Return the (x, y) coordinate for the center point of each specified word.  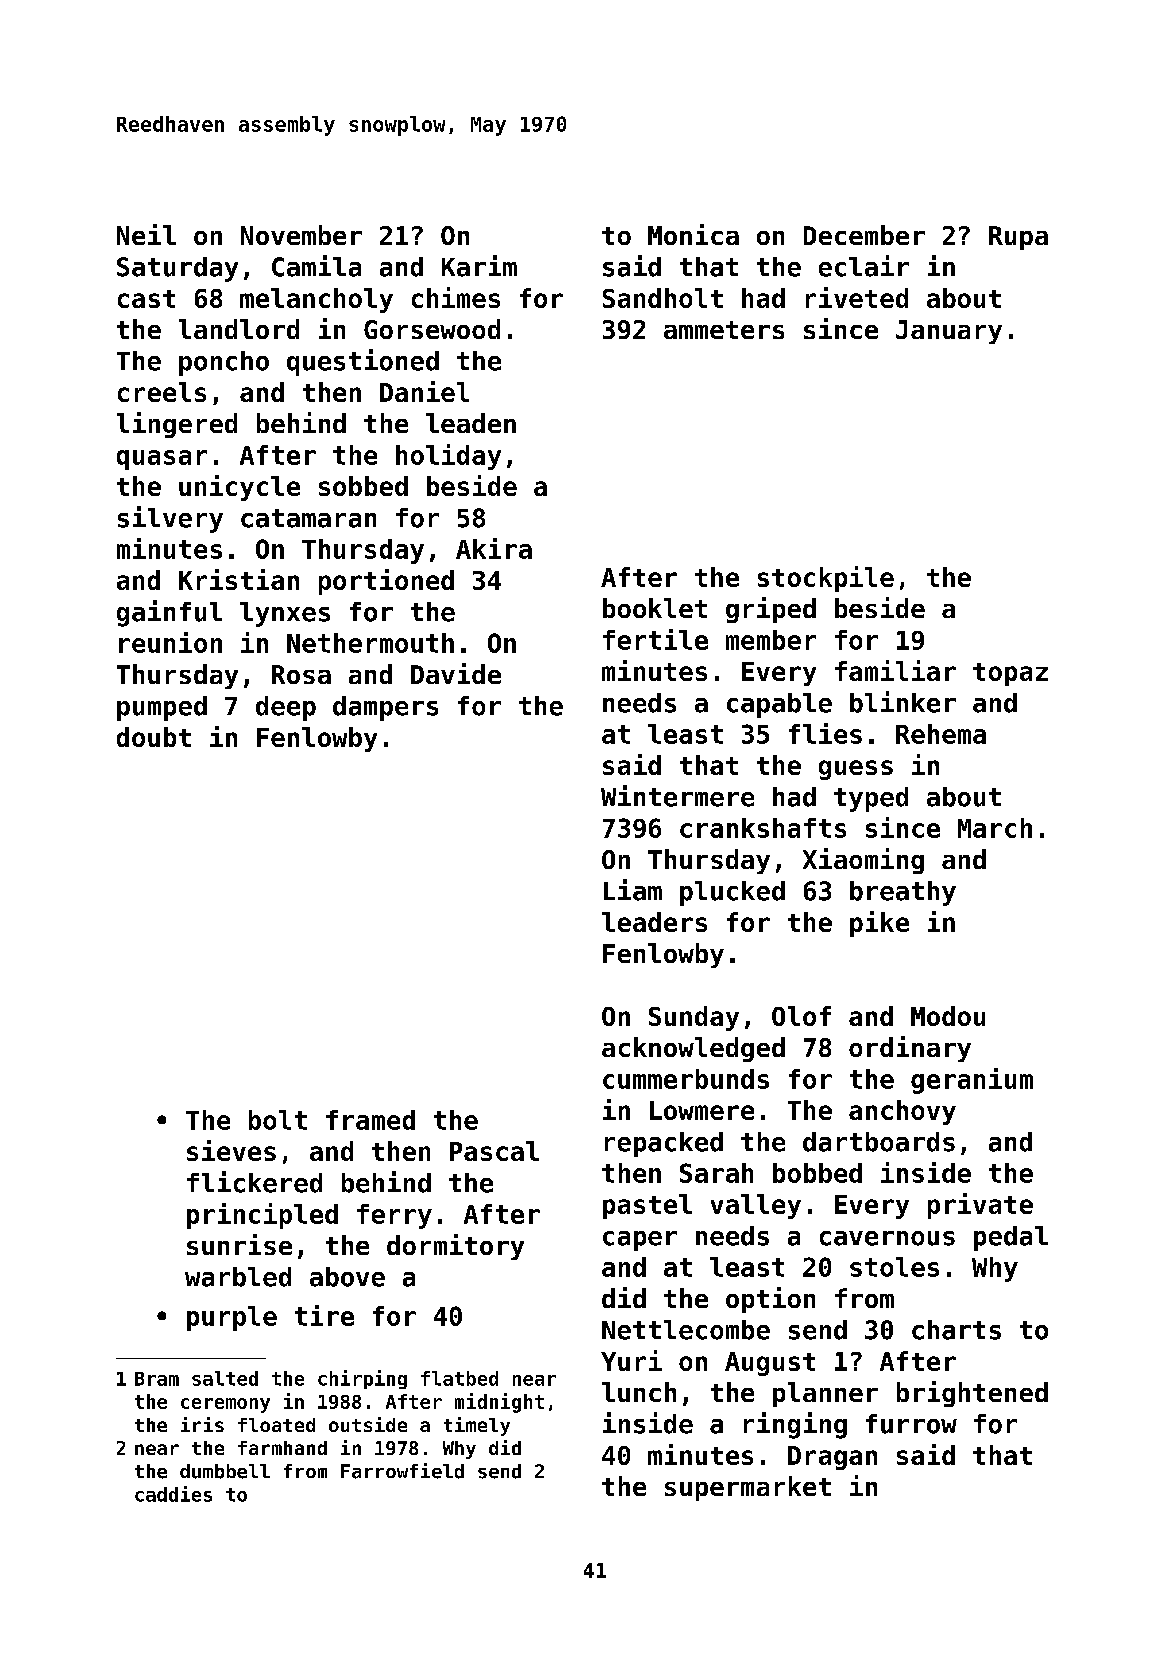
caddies (173, 1494)
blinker (903, 702)
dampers (385, 708)
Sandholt (663, 298)
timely (477, 1426)
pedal (1011, 1238)
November (301, 235)
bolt (278, 1120)
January (949, 332)
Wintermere (677, 796)
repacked (664, 1144)
